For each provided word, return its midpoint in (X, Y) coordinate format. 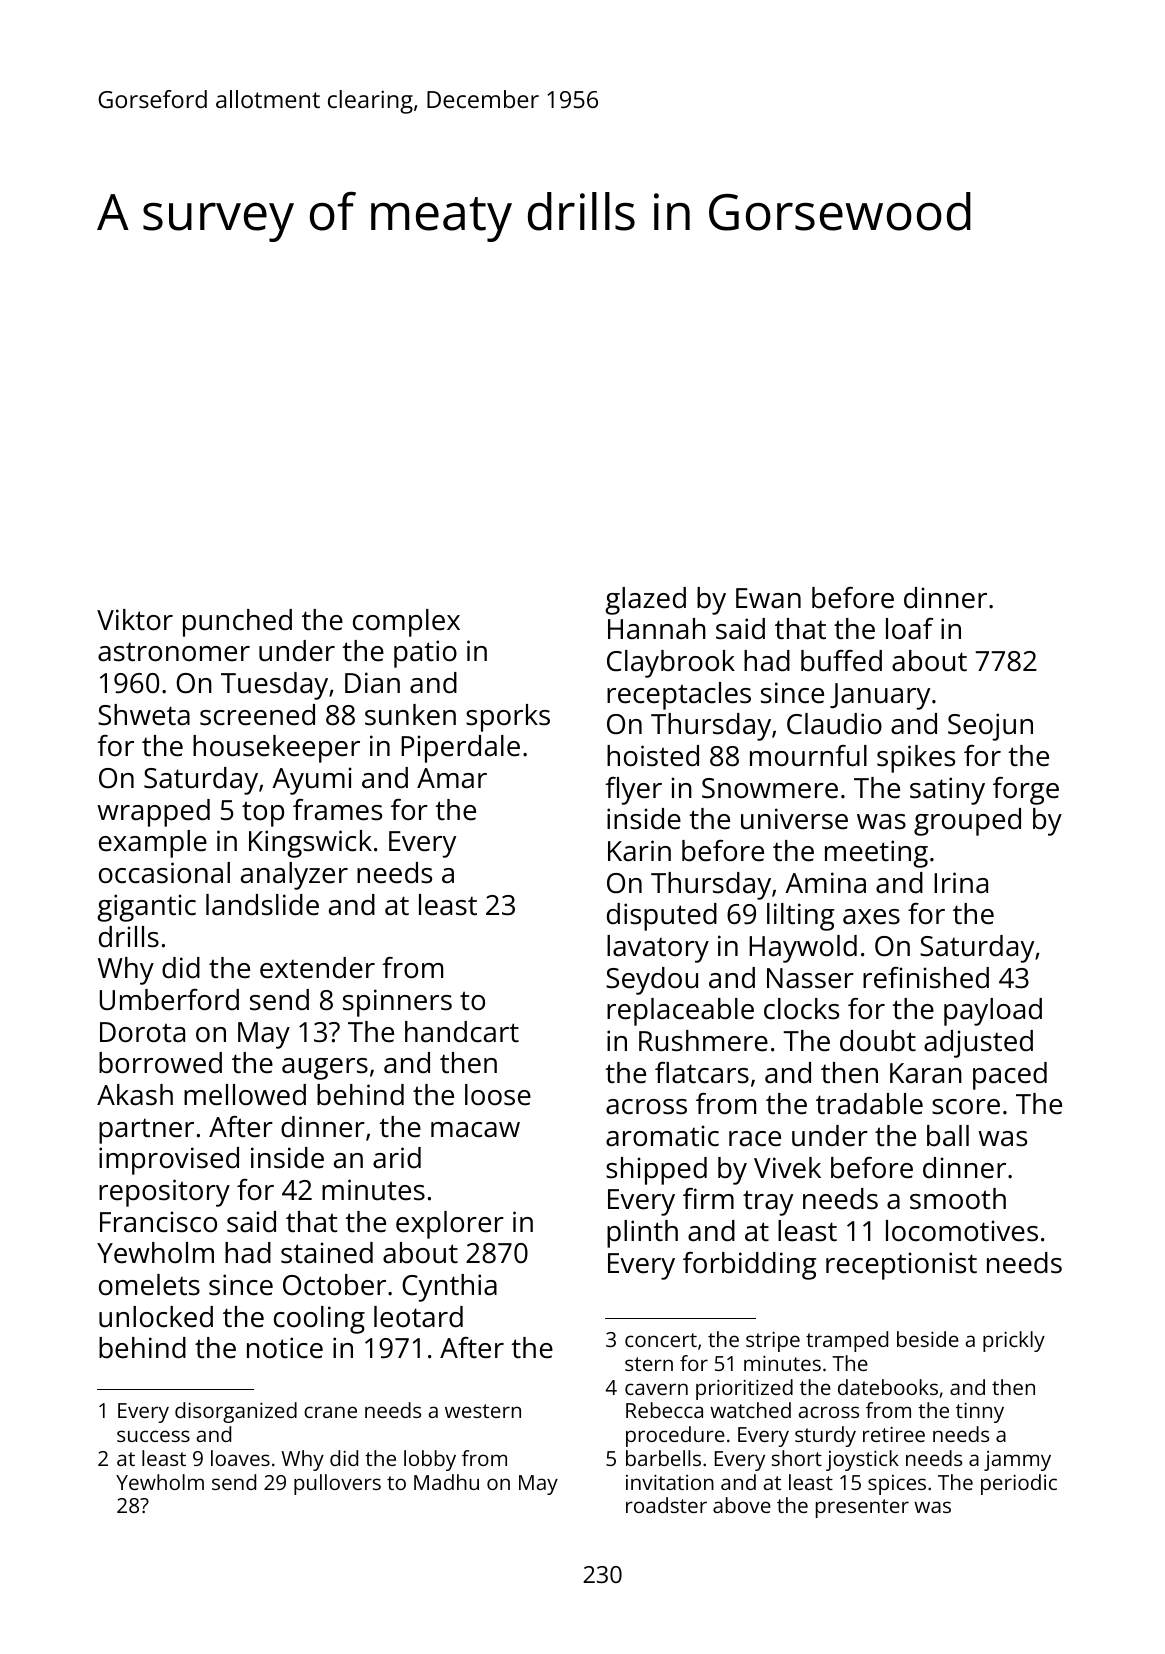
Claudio (834, 724)
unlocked (156, 1317)
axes (871, 917)
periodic (1019, 1484)
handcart (462, 1032)
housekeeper (276, 749)
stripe (773, 1341)
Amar (452, 778)
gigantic (146, 908)
